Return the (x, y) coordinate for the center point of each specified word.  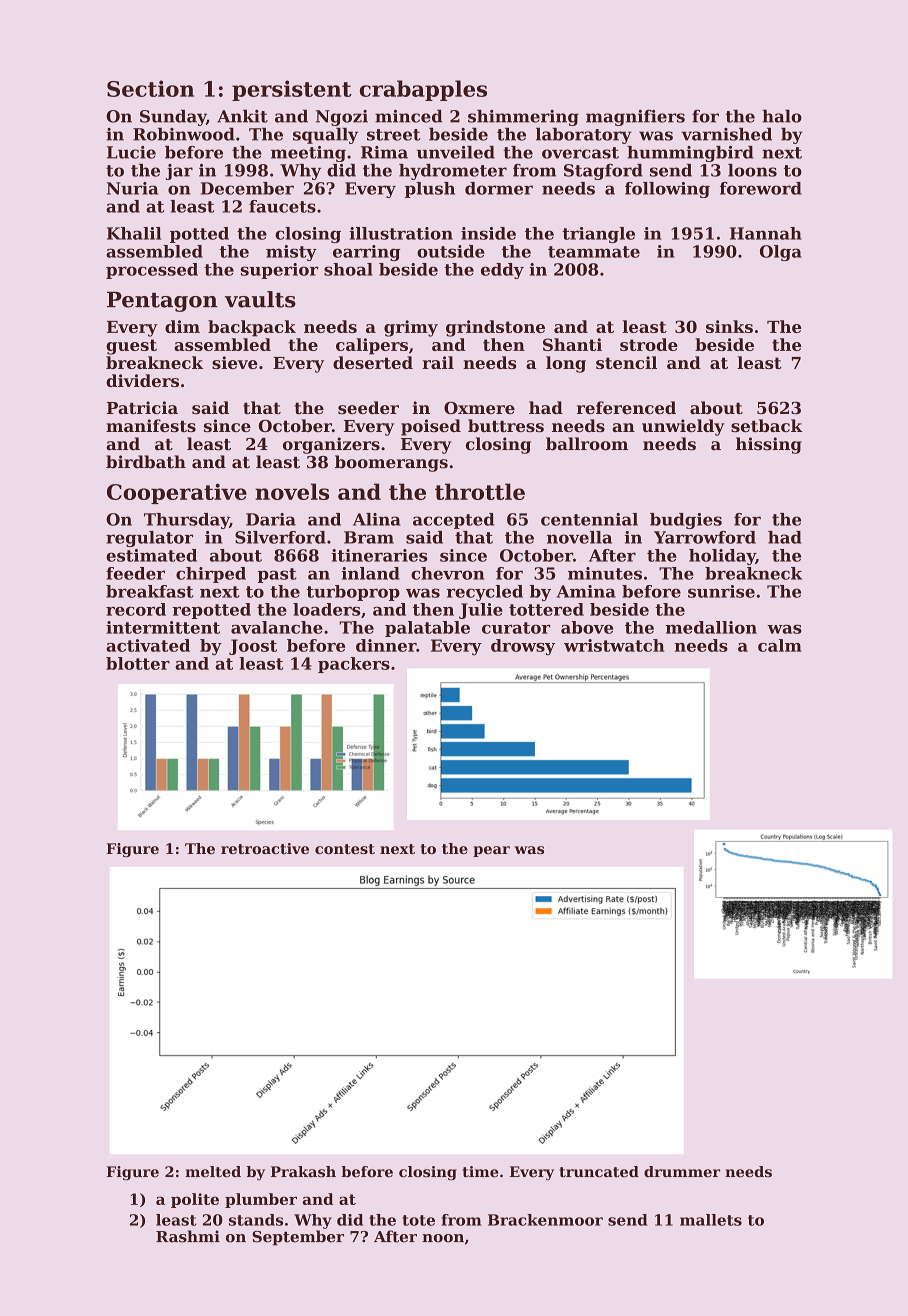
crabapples (423, 90)
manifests (151, 425)
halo (782, 116)
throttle (480, 491)
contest (345, 849)
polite (195, 1200)
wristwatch (614, 645)
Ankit (242, 116)
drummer (682, 1172)
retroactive (265, 848)
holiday (722, 557)
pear (491, 851)
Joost (253, 647)
